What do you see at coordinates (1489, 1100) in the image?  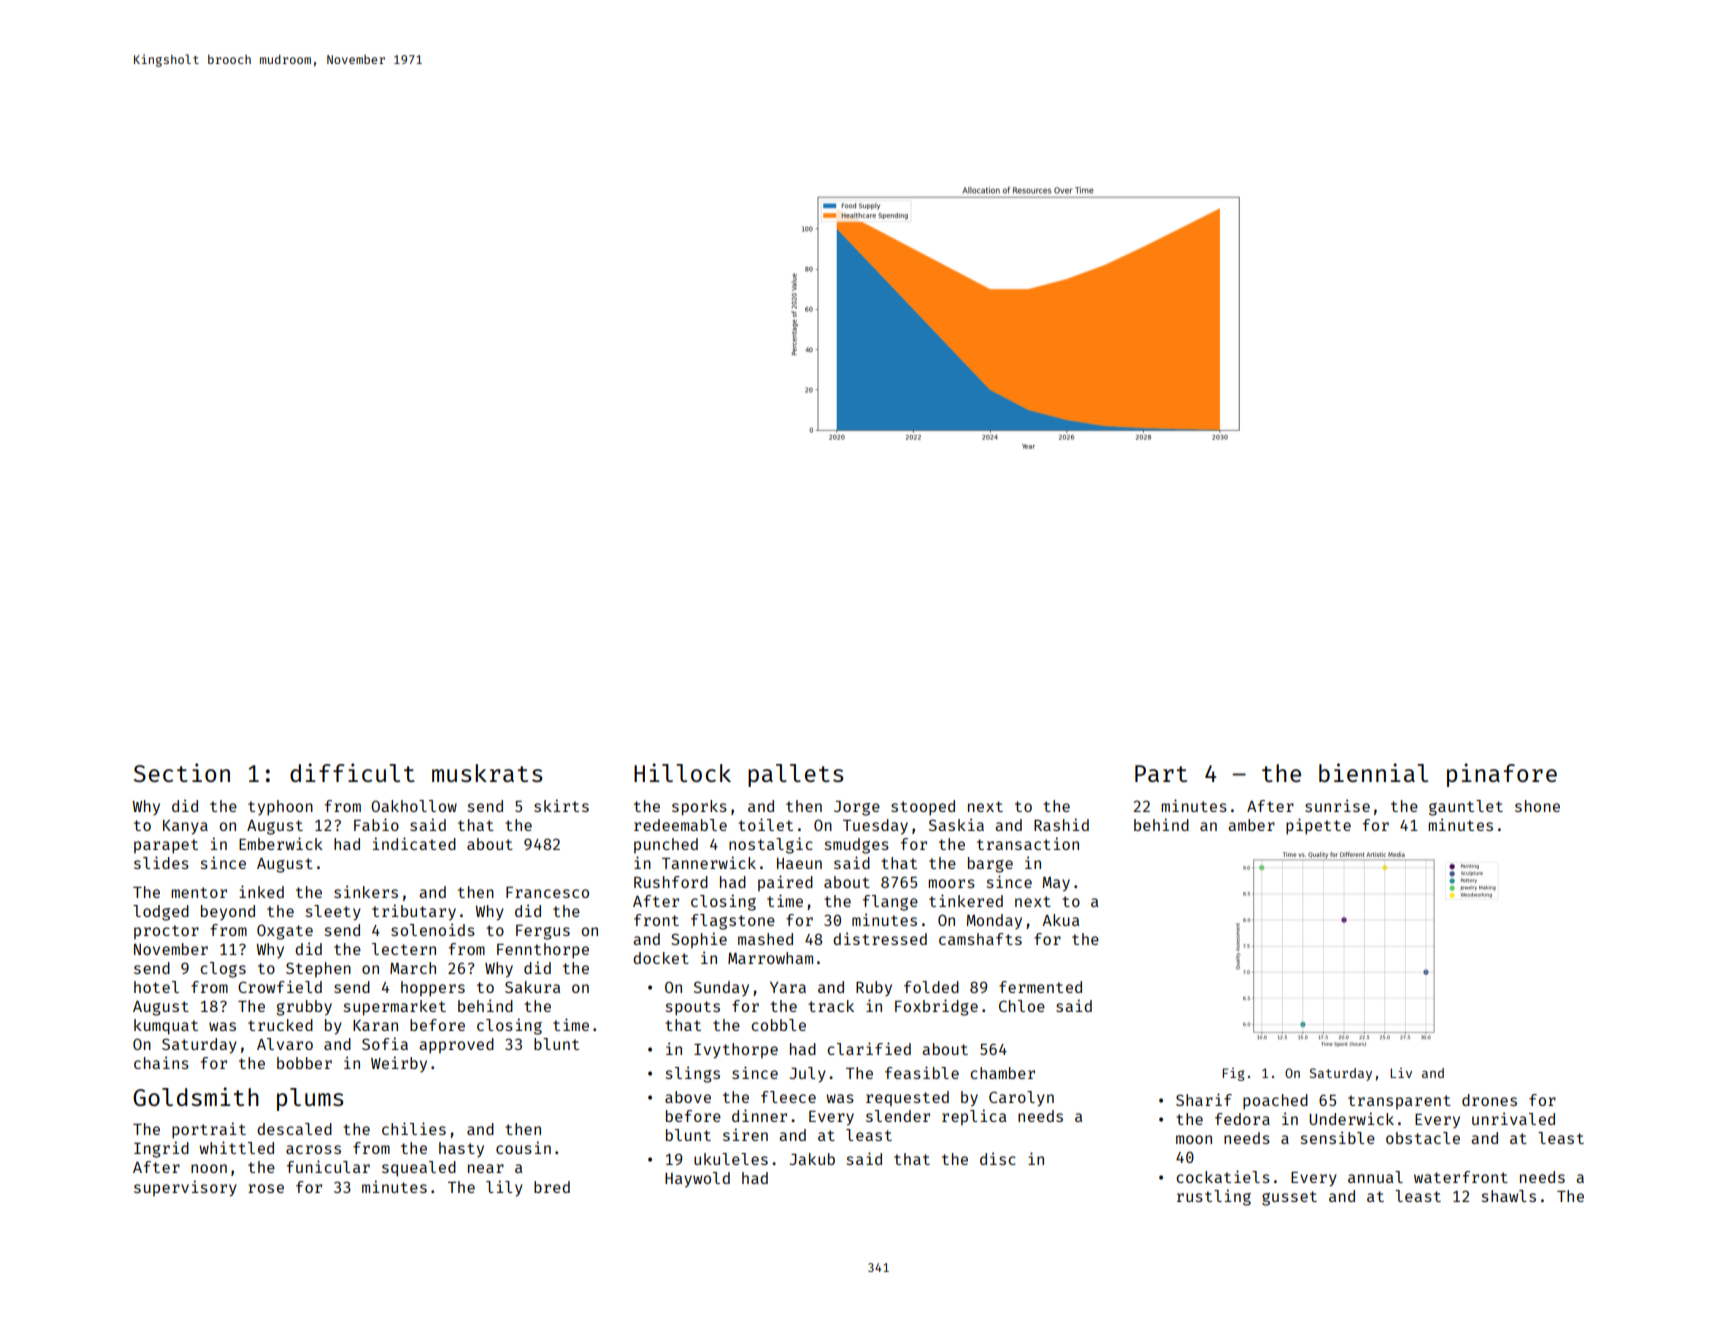 I see `drones` at bounding box center [1489, 1100].
